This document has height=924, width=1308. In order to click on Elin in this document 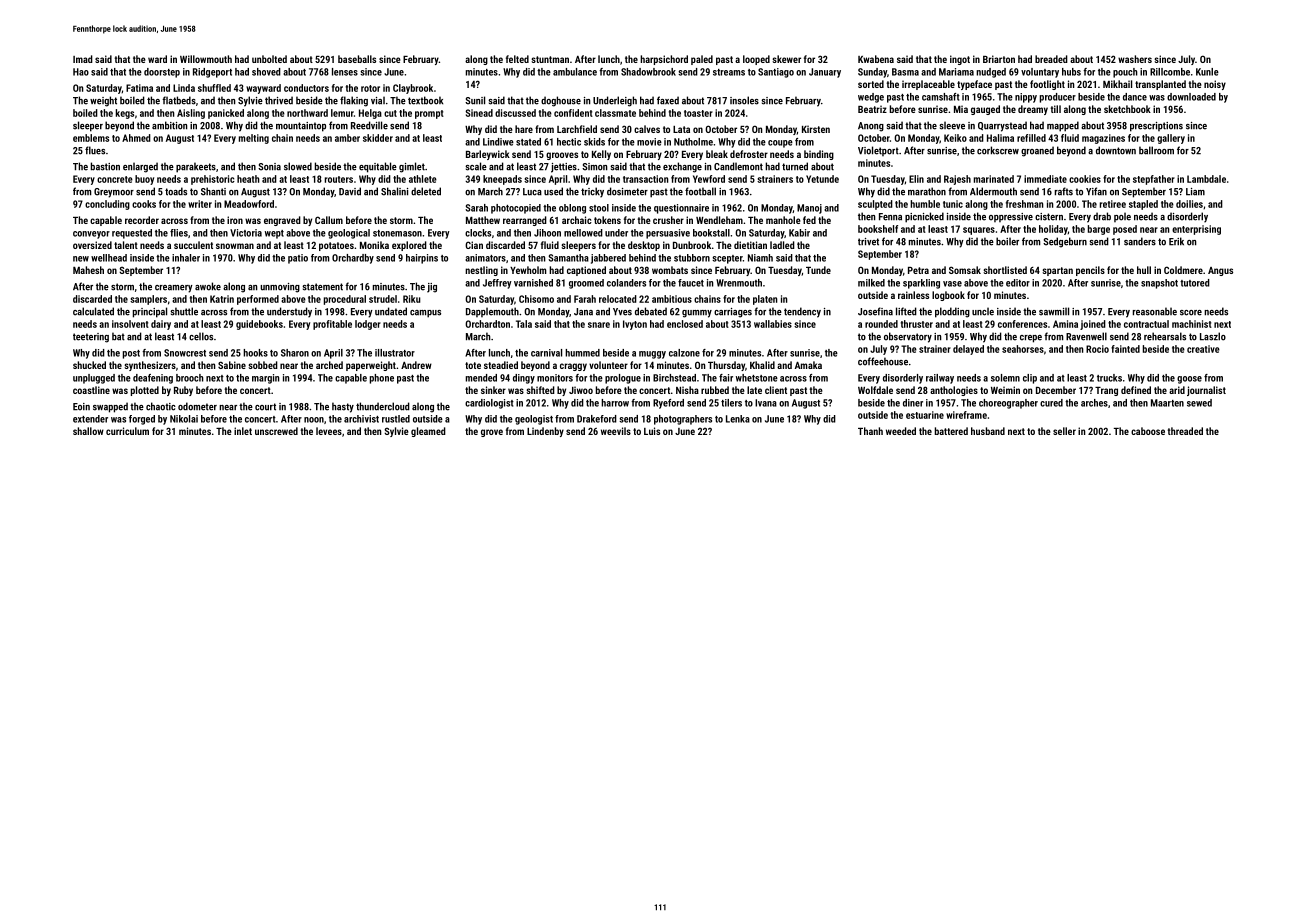, I will do `click(916, 179)`.
